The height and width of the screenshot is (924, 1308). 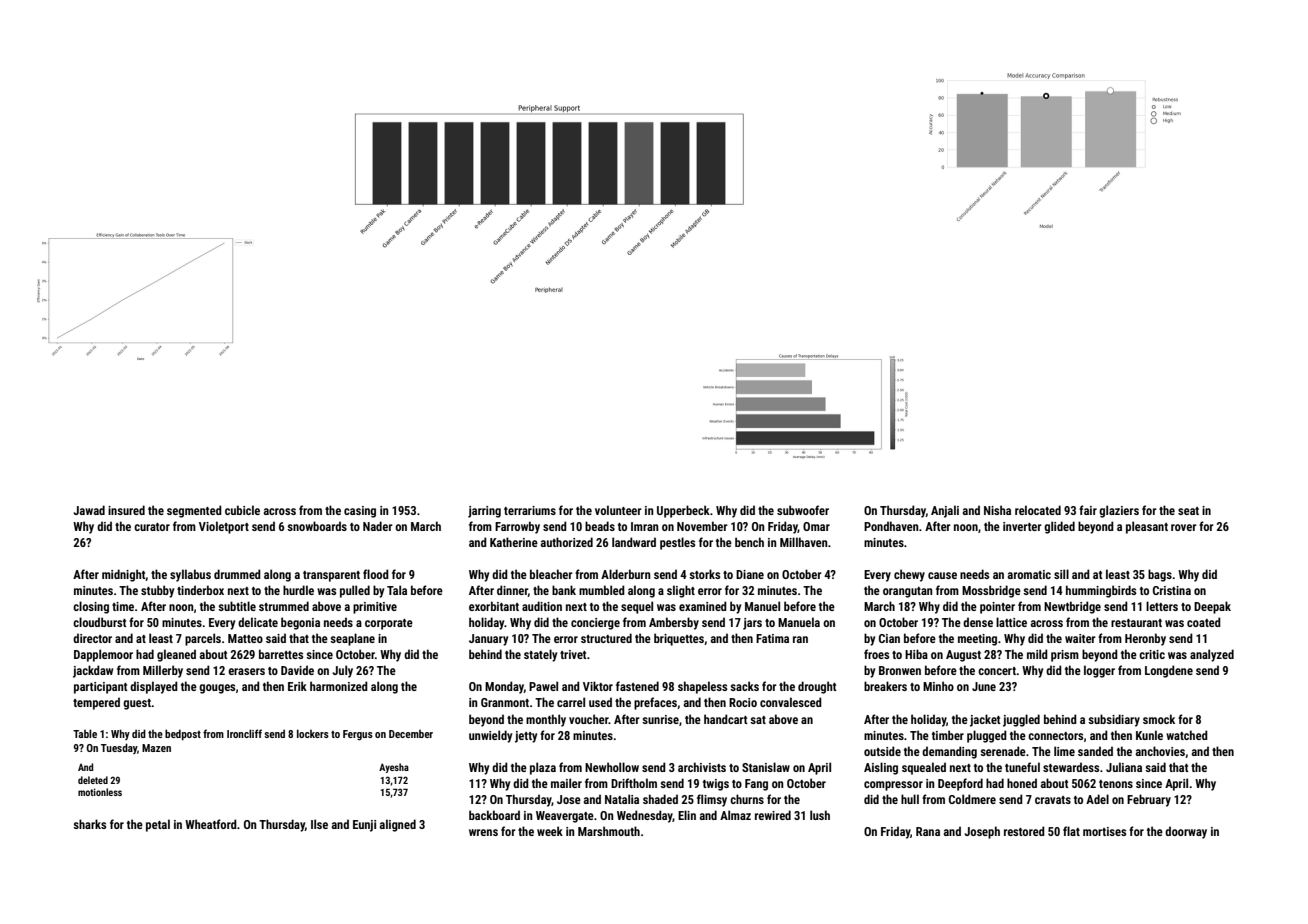 I want to click on sacks, so click(x=744, y=686).
